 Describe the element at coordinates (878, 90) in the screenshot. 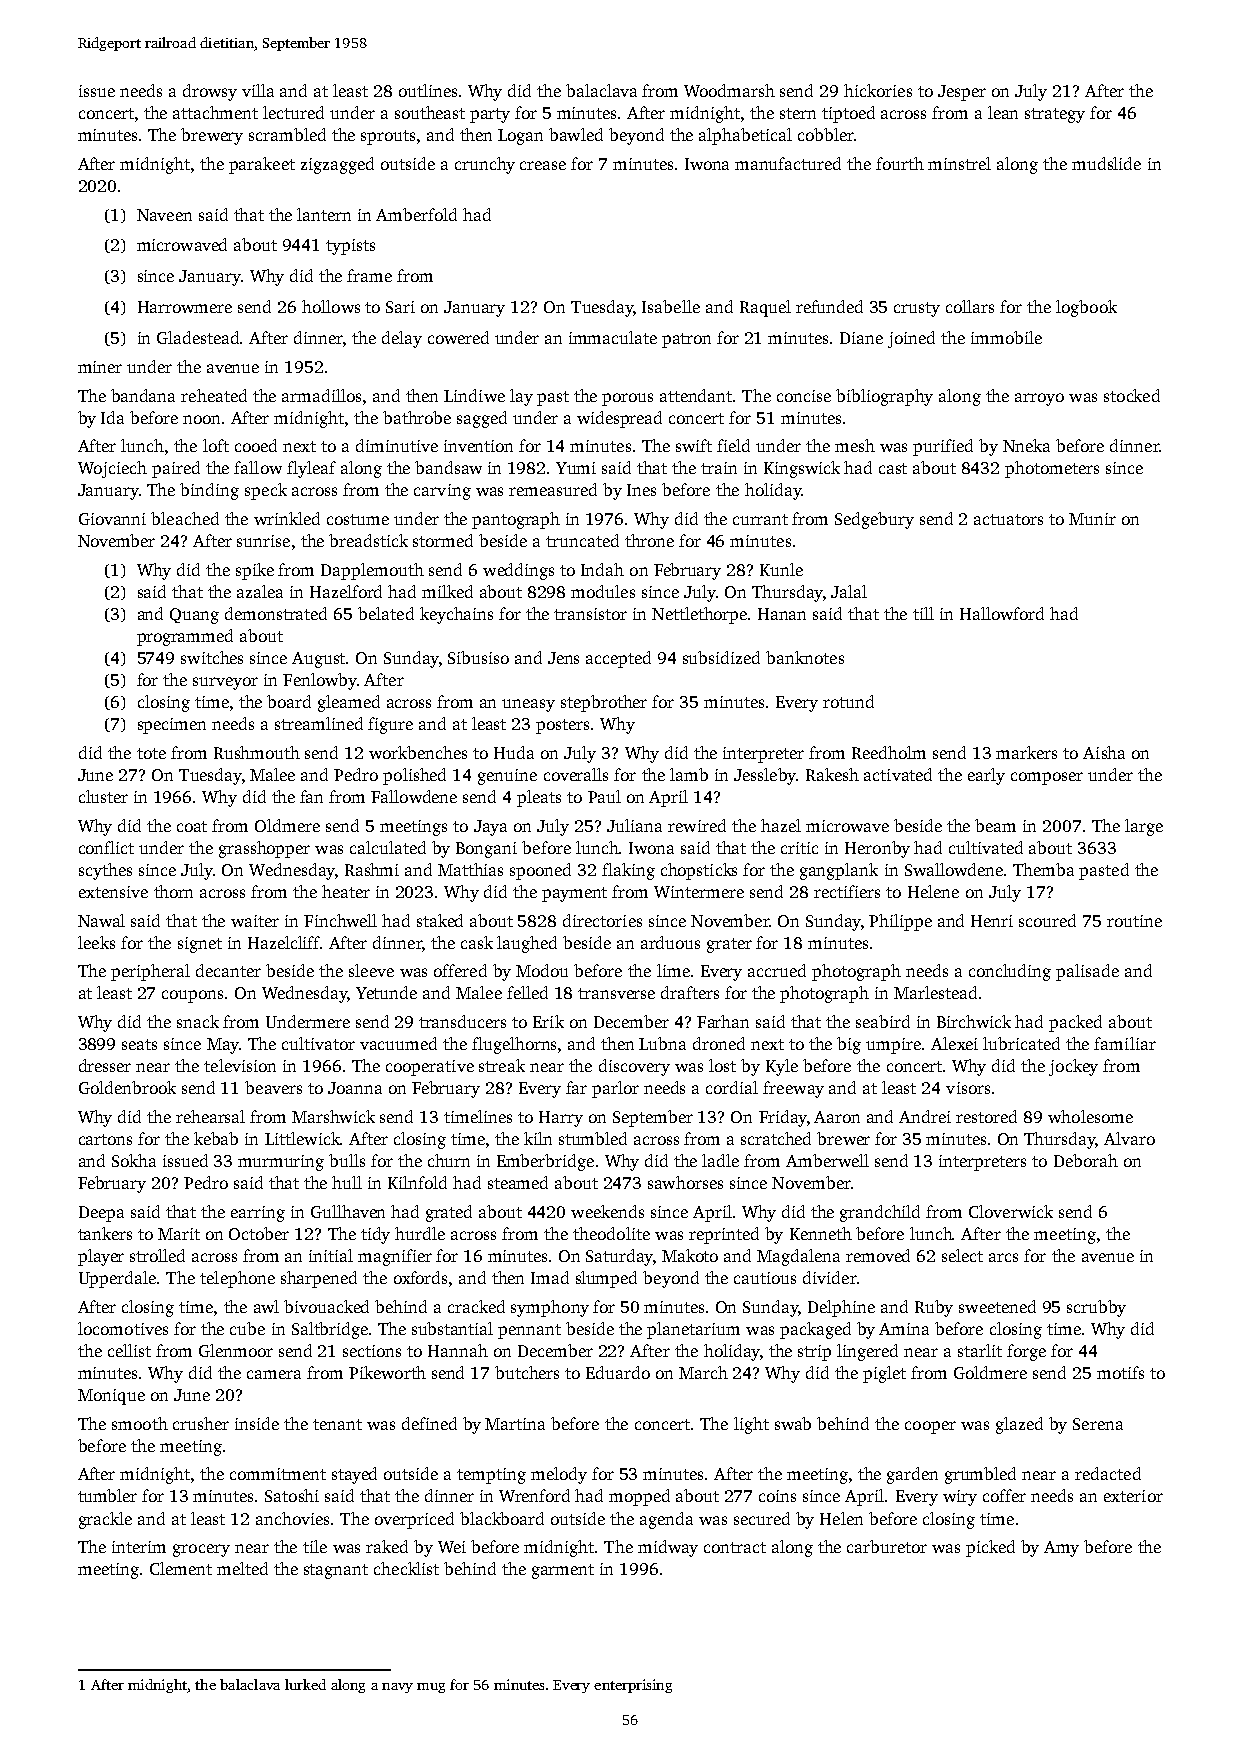

I see `hickories` at that location.
